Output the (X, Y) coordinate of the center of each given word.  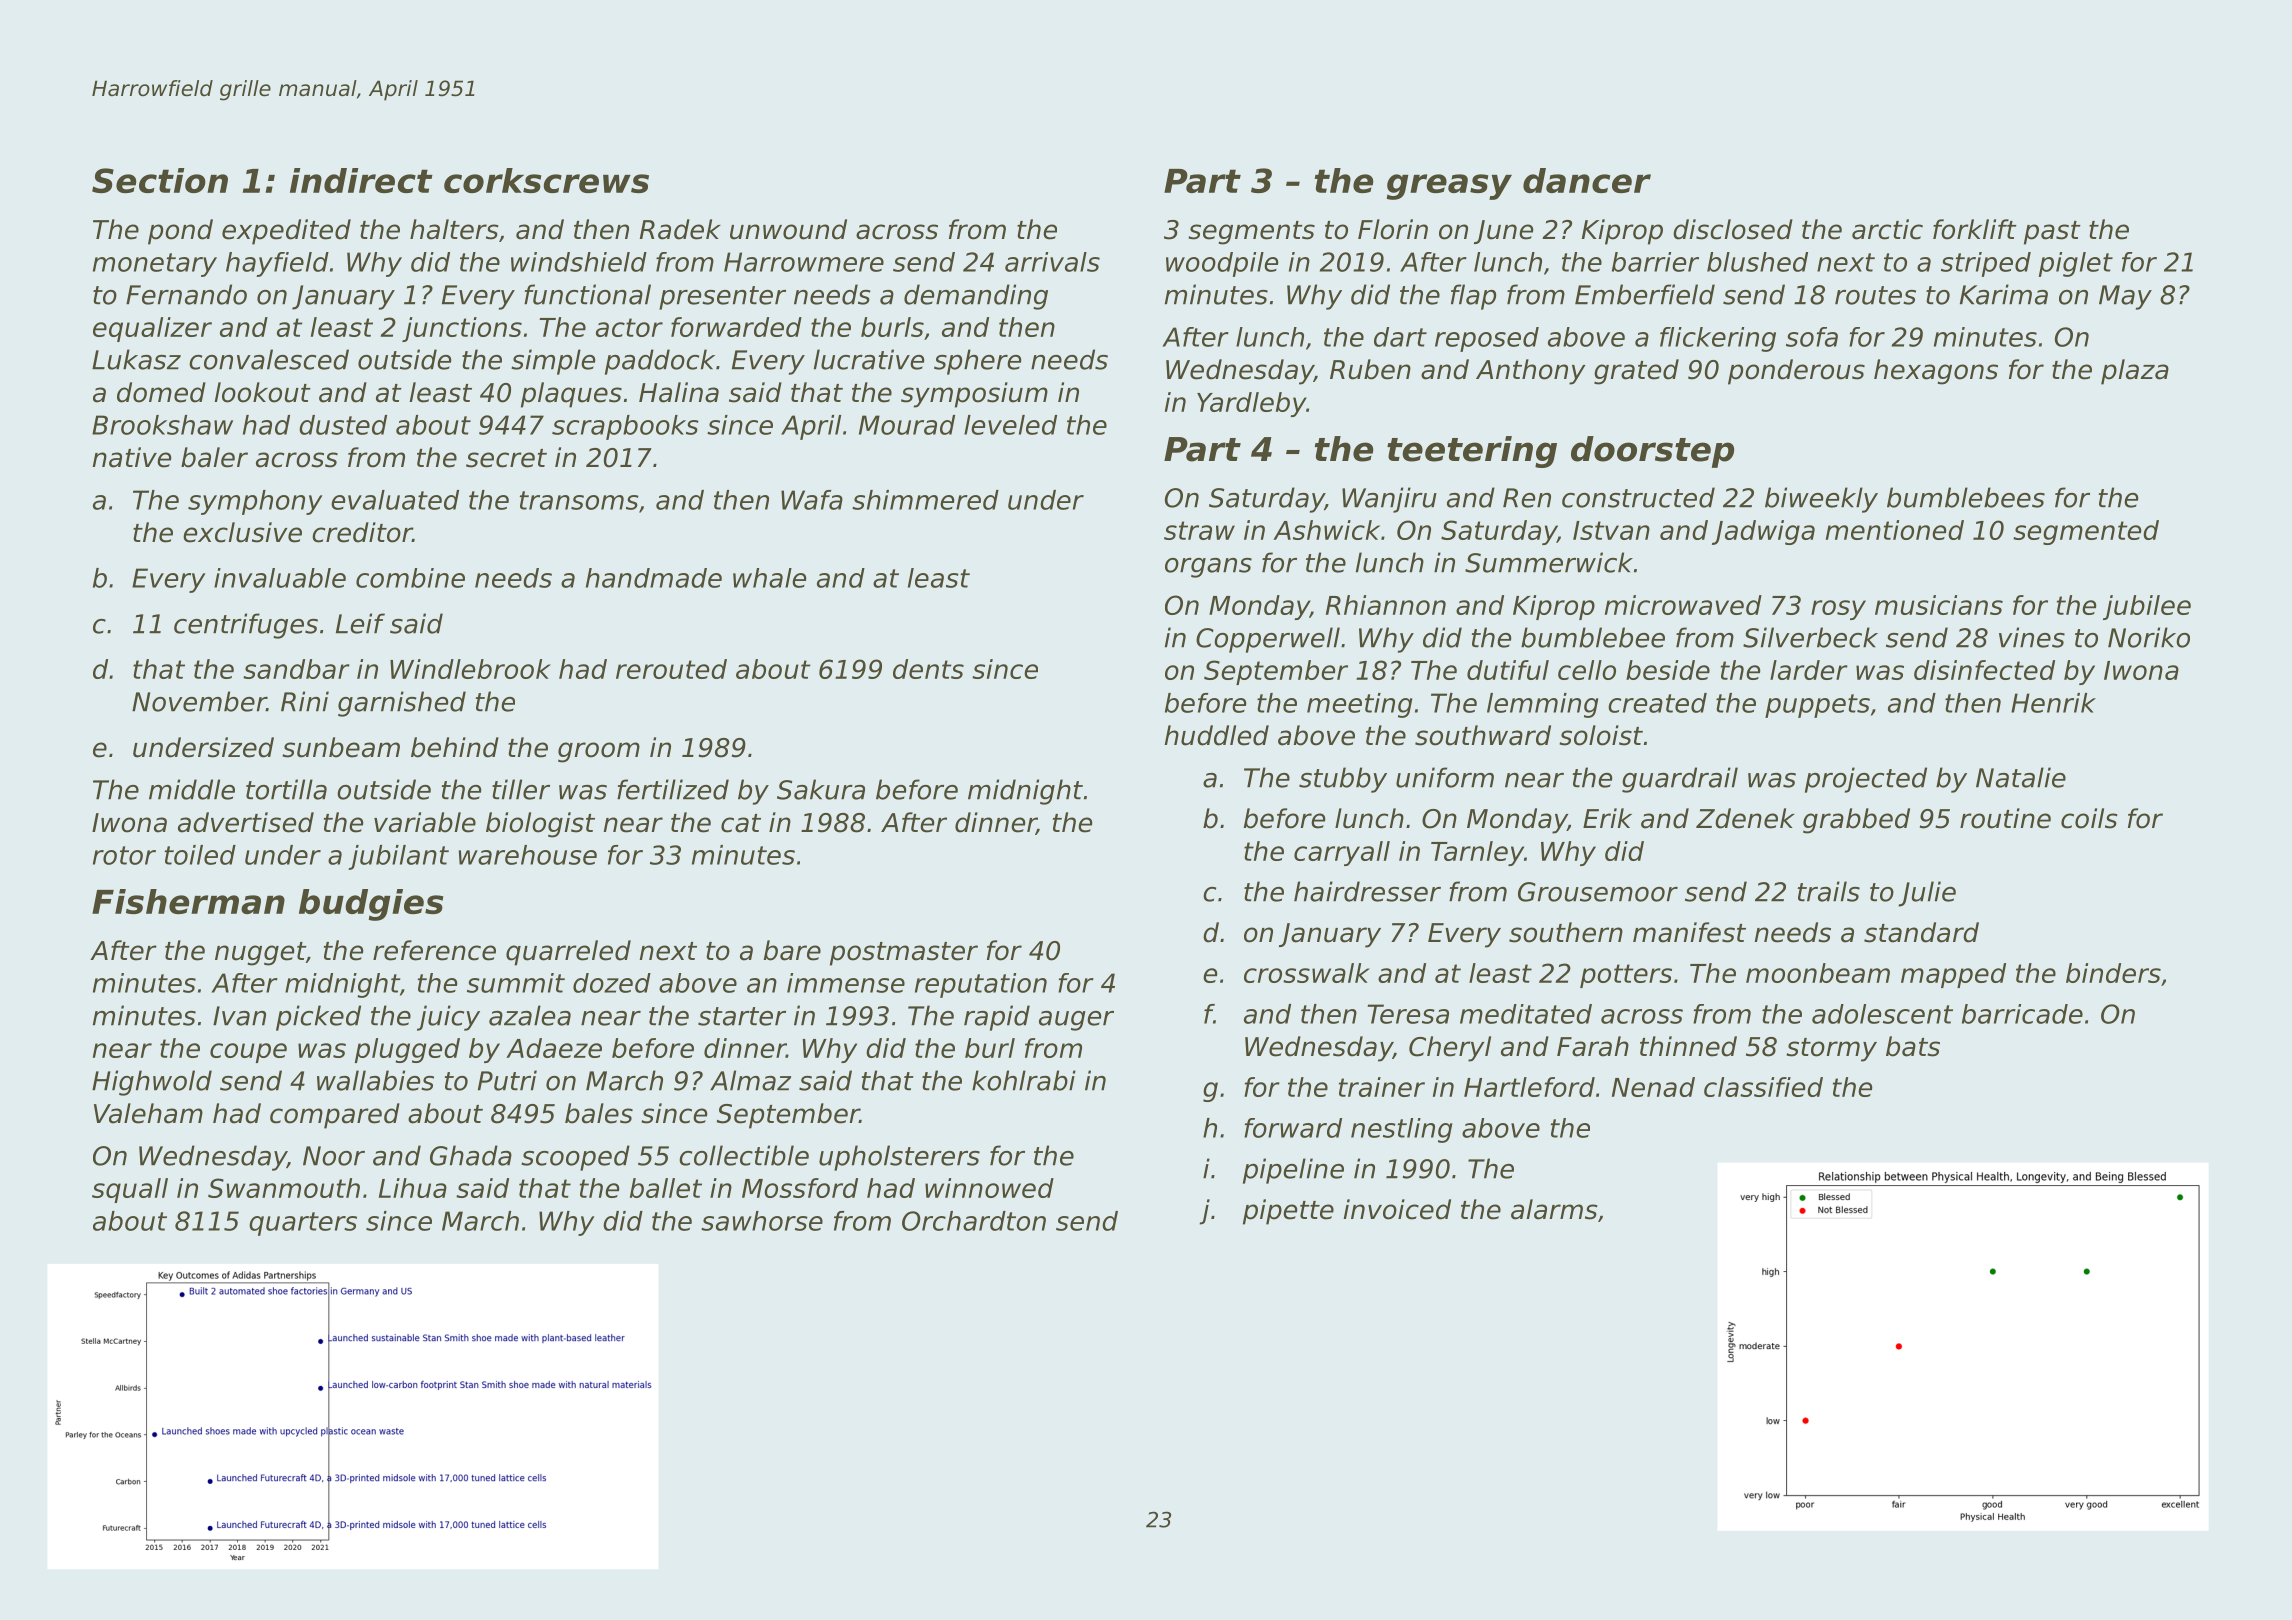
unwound (788, 229)
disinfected (1984, 670)
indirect (361, 180)
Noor (334, 1156)
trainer (1382, 1087)
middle (192, 789)
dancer (1587, 180)
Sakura (821, 789)
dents (928, 669)
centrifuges (246, 626)
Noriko (2149, 637)
